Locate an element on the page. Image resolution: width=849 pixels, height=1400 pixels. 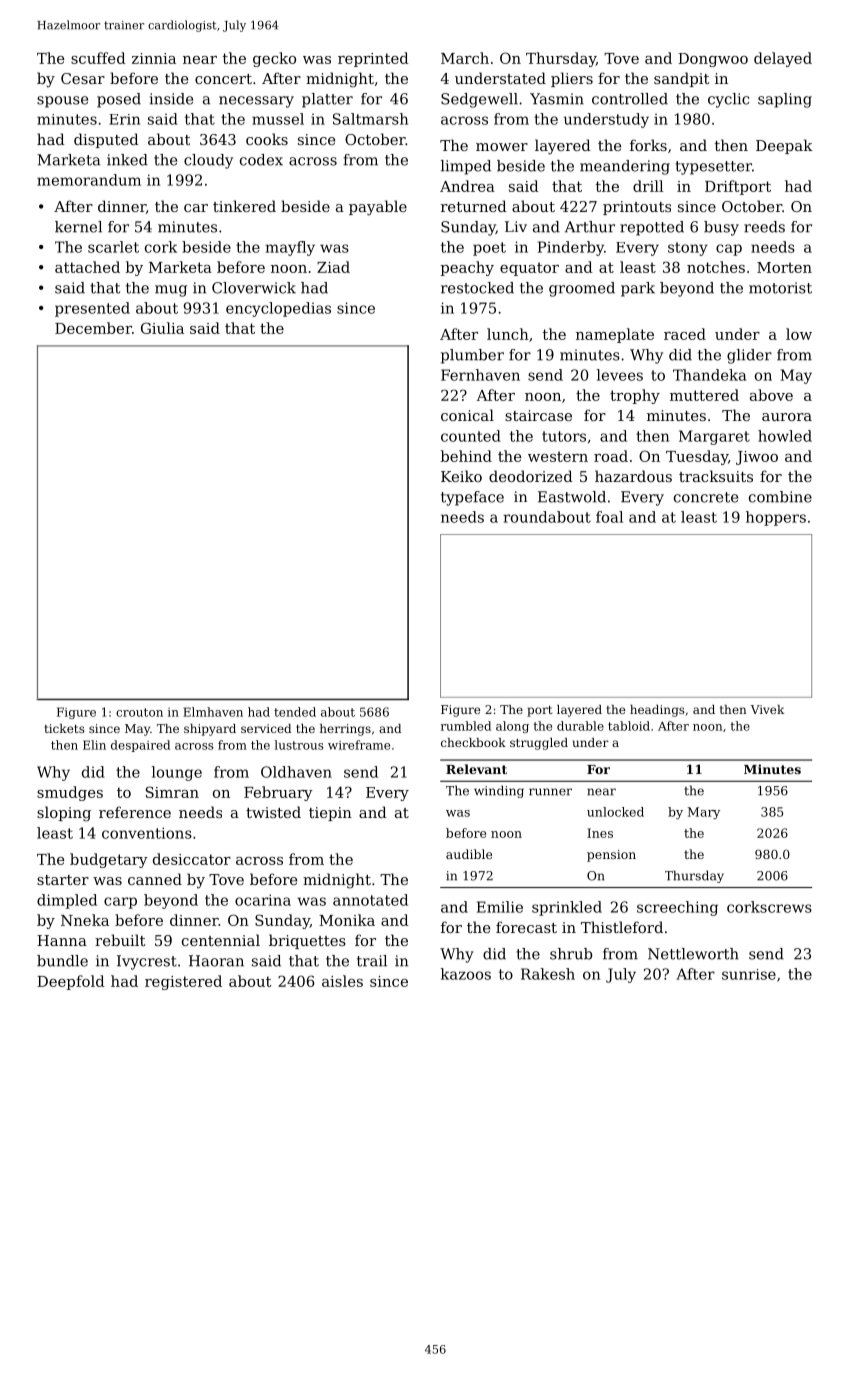
low is located at coordinates (799, 334).
